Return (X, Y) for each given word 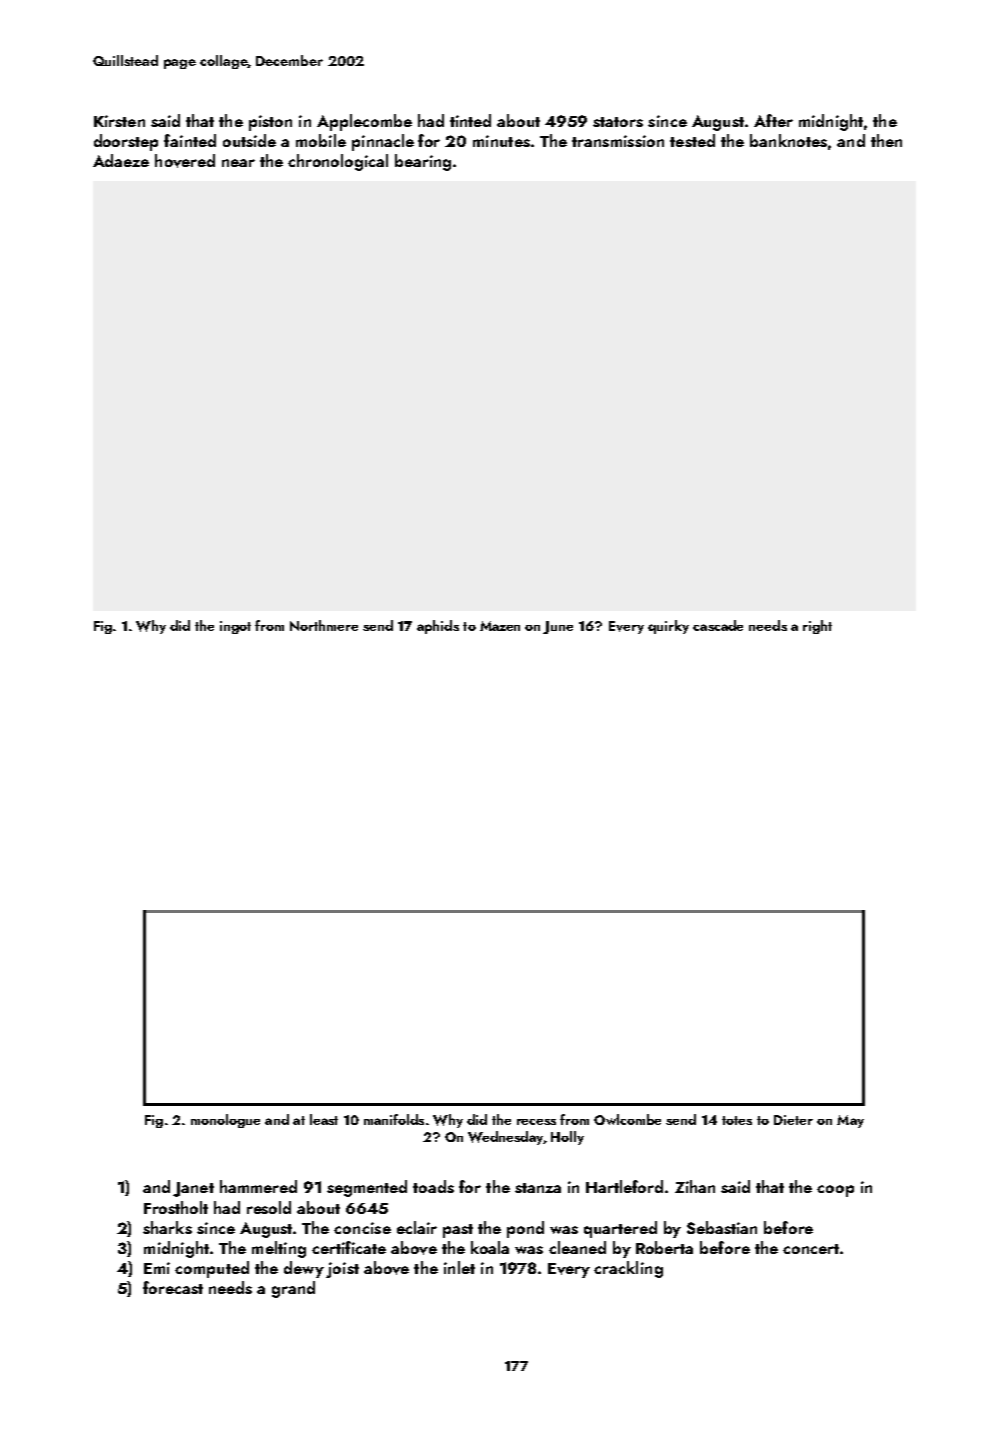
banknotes (788, 140)
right (817, 627)
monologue (225, 1121)
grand (293, 1289)
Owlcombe (627, 1119)
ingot (235, 627)
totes (737, 1120)
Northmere (324, 625)
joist (342, 1270)
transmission (618, 141)
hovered (185, 161)
